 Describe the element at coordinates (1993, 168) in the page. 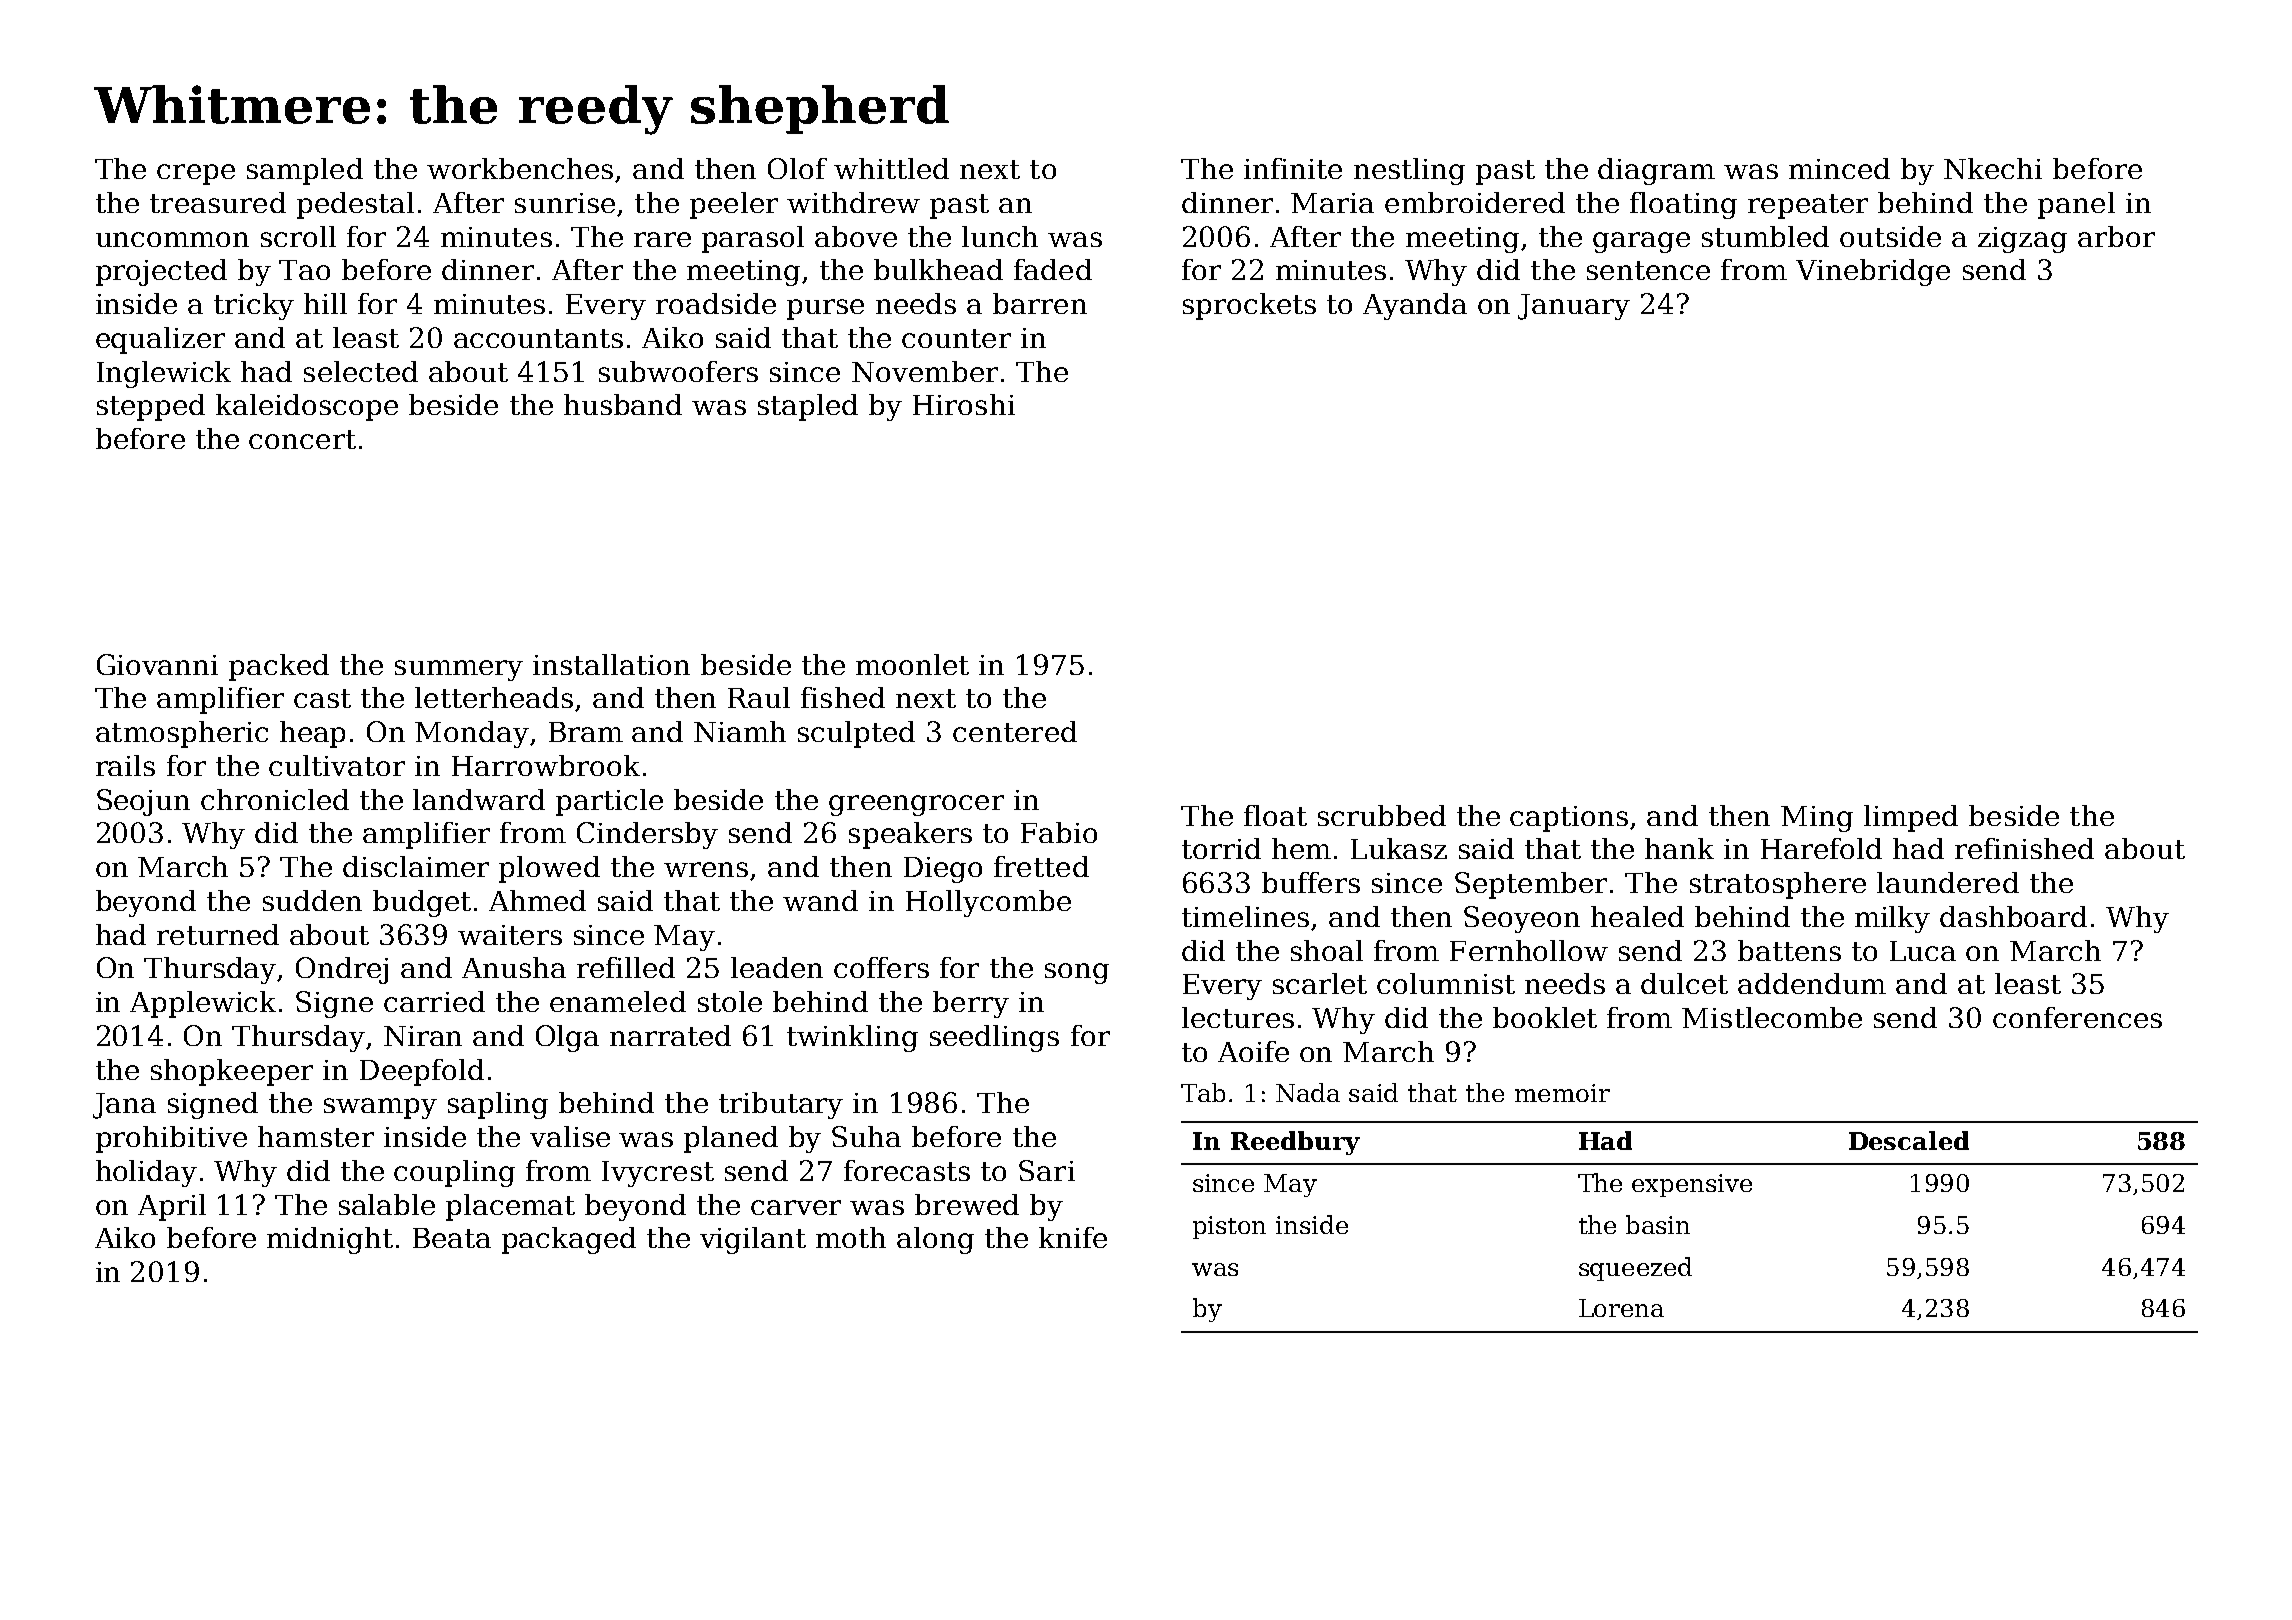

I see `Nkechi` at that location.
